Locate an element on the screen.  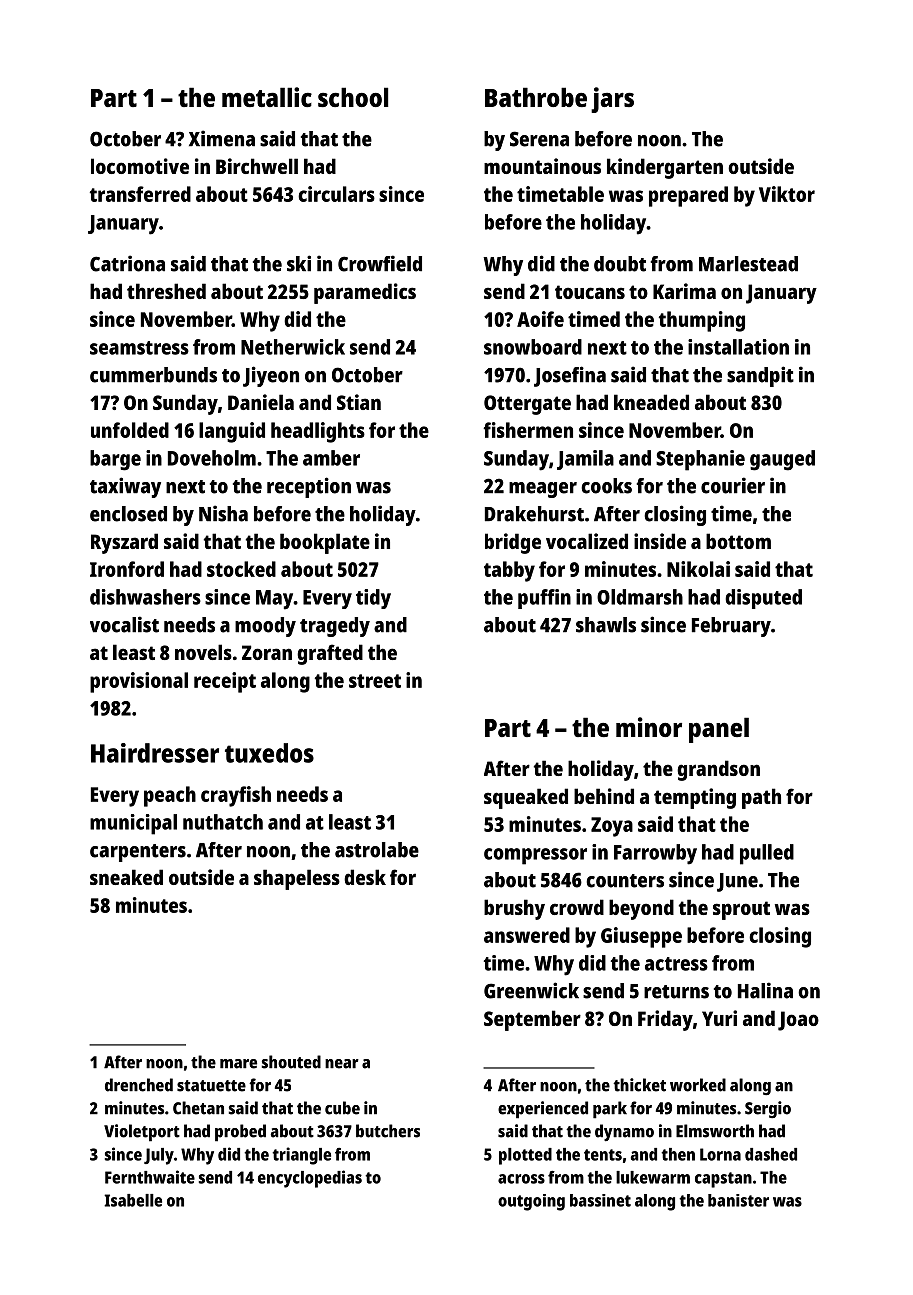
shawls is located at coordinates (606, 625).
